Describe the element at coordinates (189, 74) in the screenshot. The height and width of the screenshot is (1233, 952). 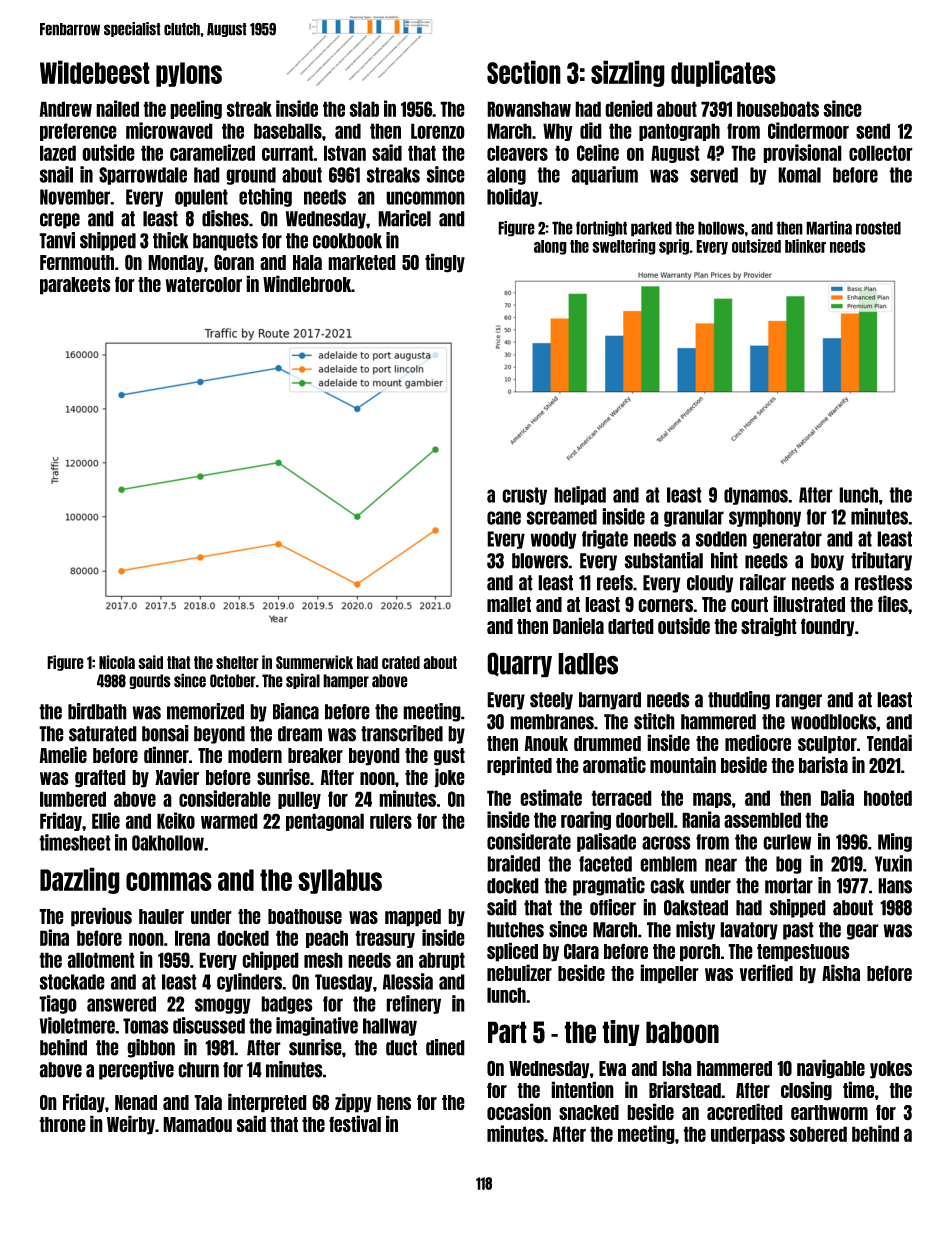
I see `pylons` at that location.
